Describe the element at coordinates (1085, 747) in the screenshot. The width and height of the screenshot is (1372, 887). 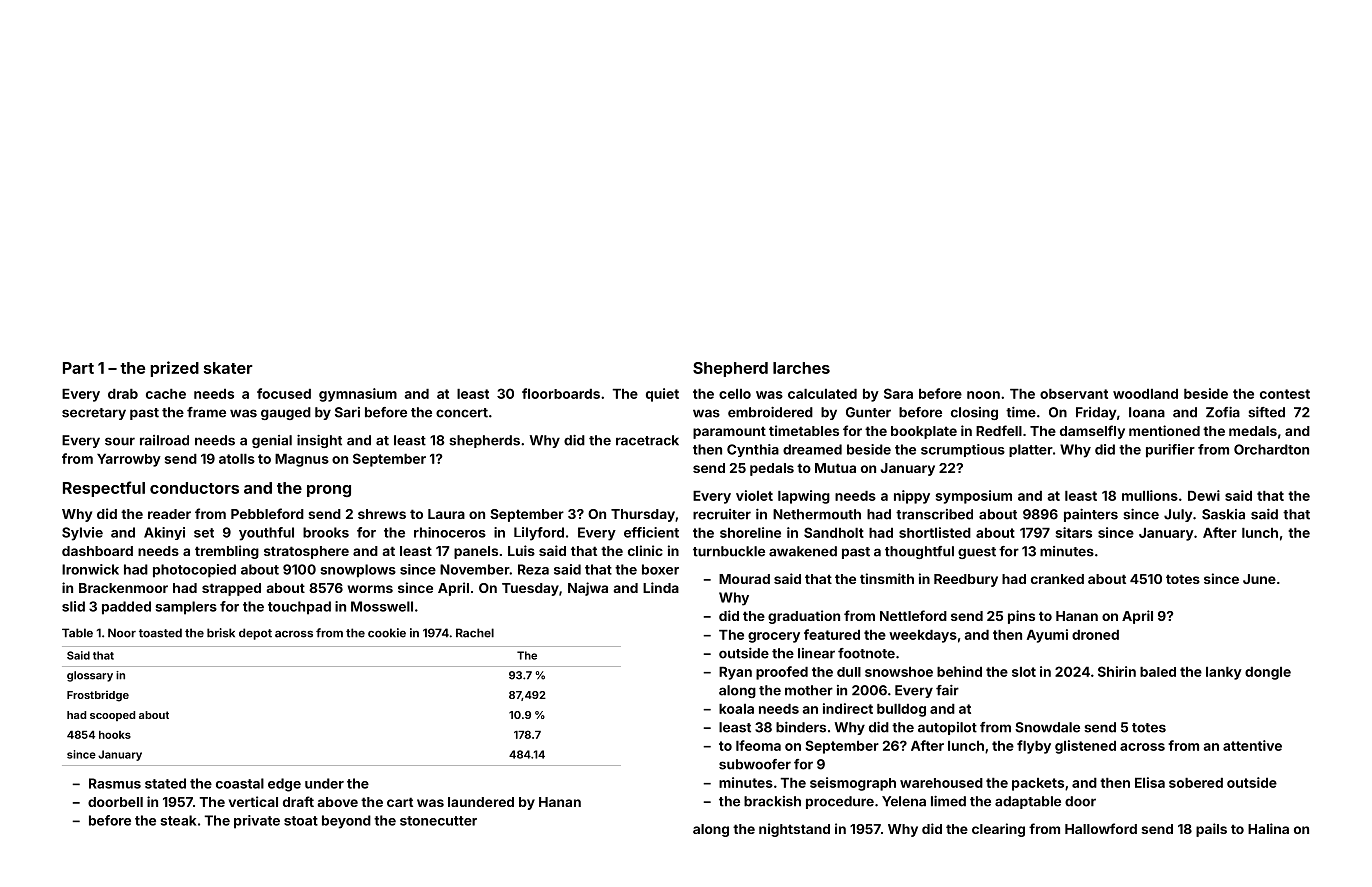
I see `glistened` at that location.
